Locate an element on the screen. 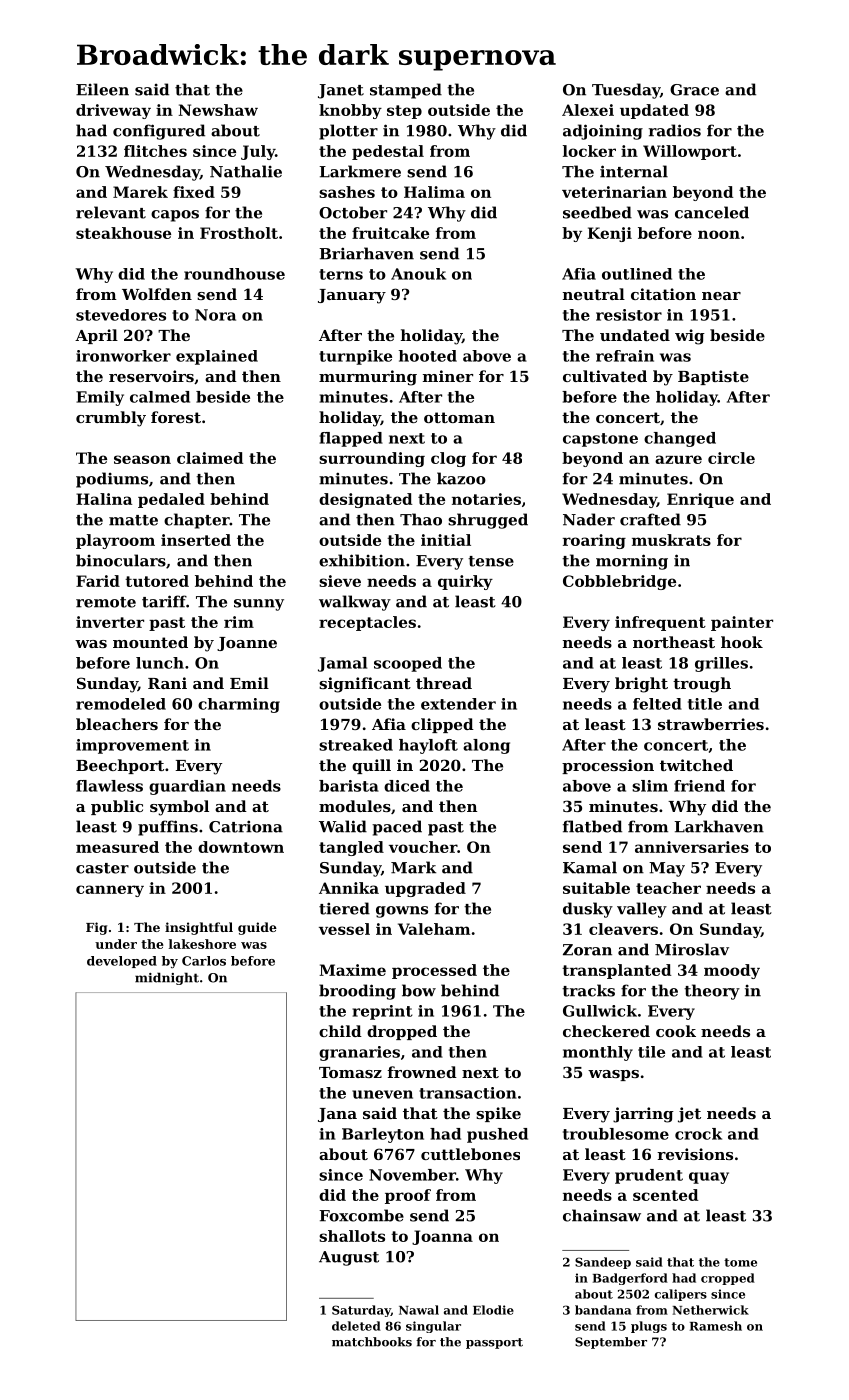  deleted is located at coordinates (356, 1326).
